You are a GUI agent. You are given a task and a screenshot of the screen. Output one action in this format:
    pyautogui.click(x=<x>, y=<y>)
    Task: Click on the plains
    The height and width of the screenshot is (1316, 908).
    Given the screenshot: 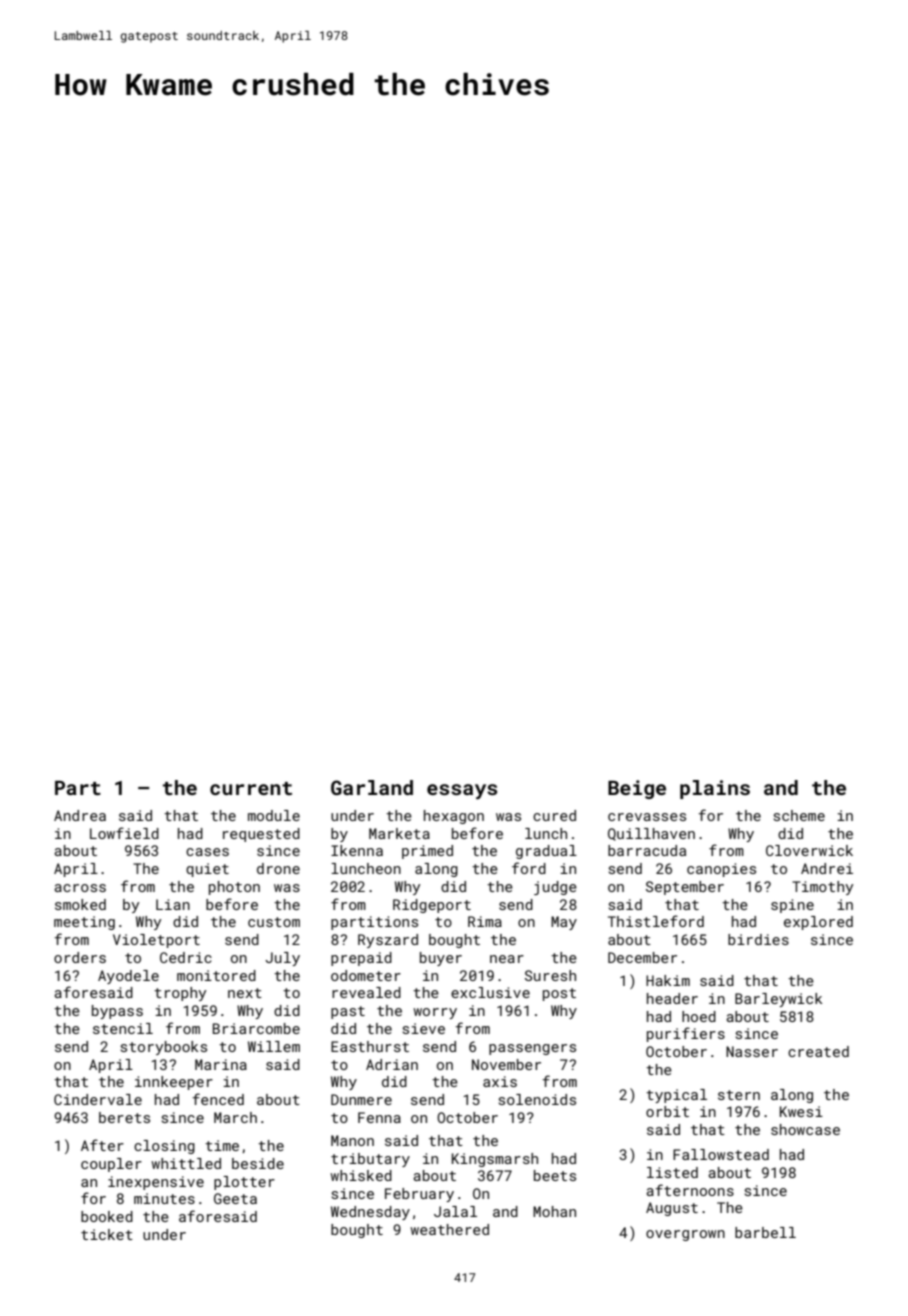 What is the action you would take?
    pyautogui.click(x=715, y=789)
